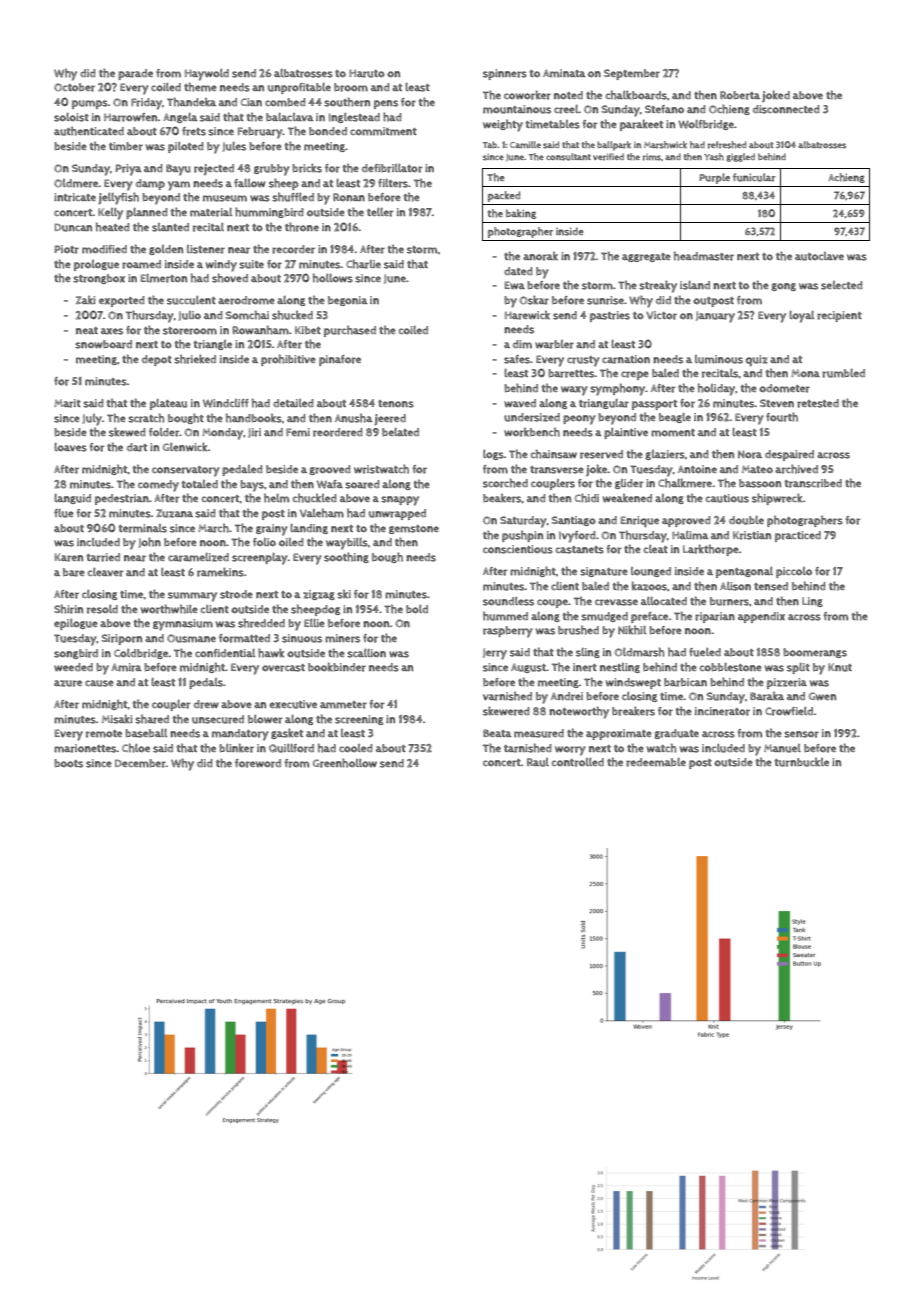  What do you see at coordinates (122, 499) in the screenshot?
I see `pedestrian` at bounding box center [122, 499].
